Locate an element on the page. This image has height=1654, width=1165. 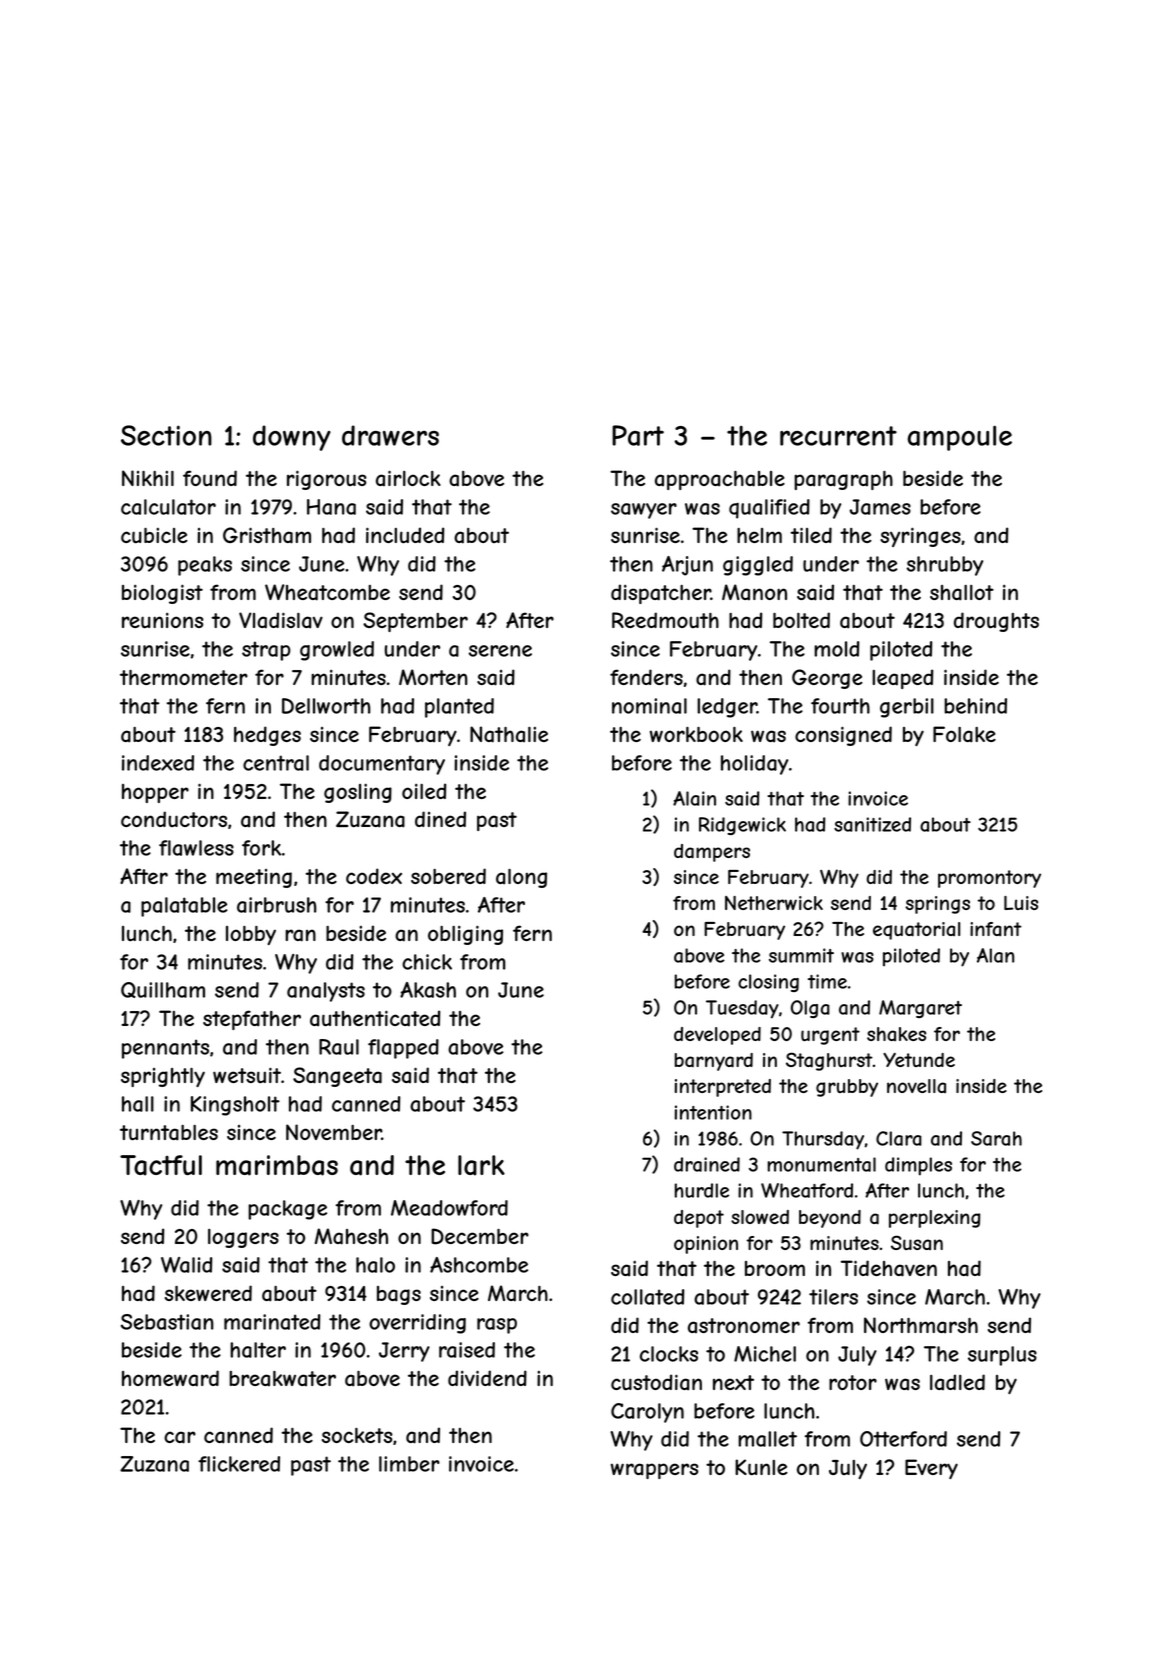
custodian is located at coordinates (656, 1382).
